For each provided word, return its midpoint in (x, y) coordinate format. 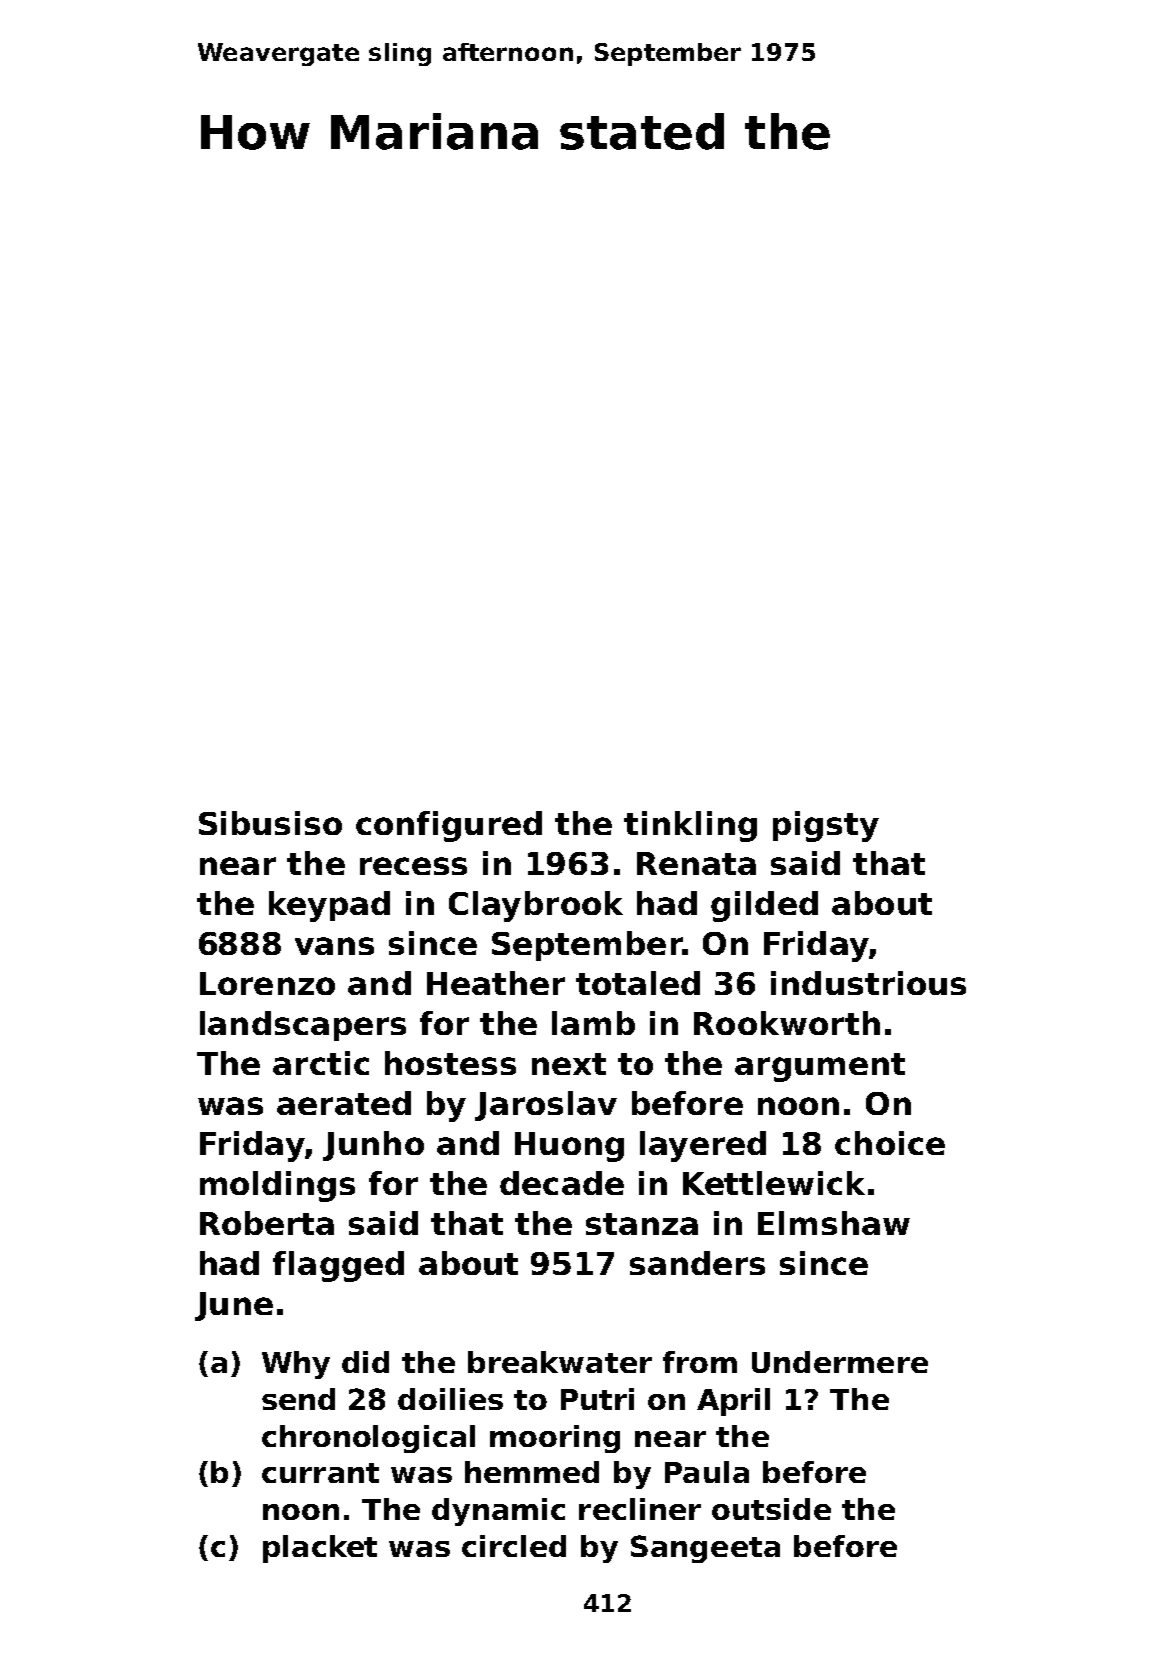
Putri (597, 1399)
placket (320, 1549)
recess (413, 866)
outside (771, 1509)
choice (890, 1143)
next (569, 1064)
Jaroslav (546, 1106)
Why (296, 1365)
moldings (277, 1186)
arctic (321, 1063)
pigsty (826, 826)
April (733, 1402)
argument (820, 1067)
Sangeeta (705, 1549)
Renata (696, 863)
